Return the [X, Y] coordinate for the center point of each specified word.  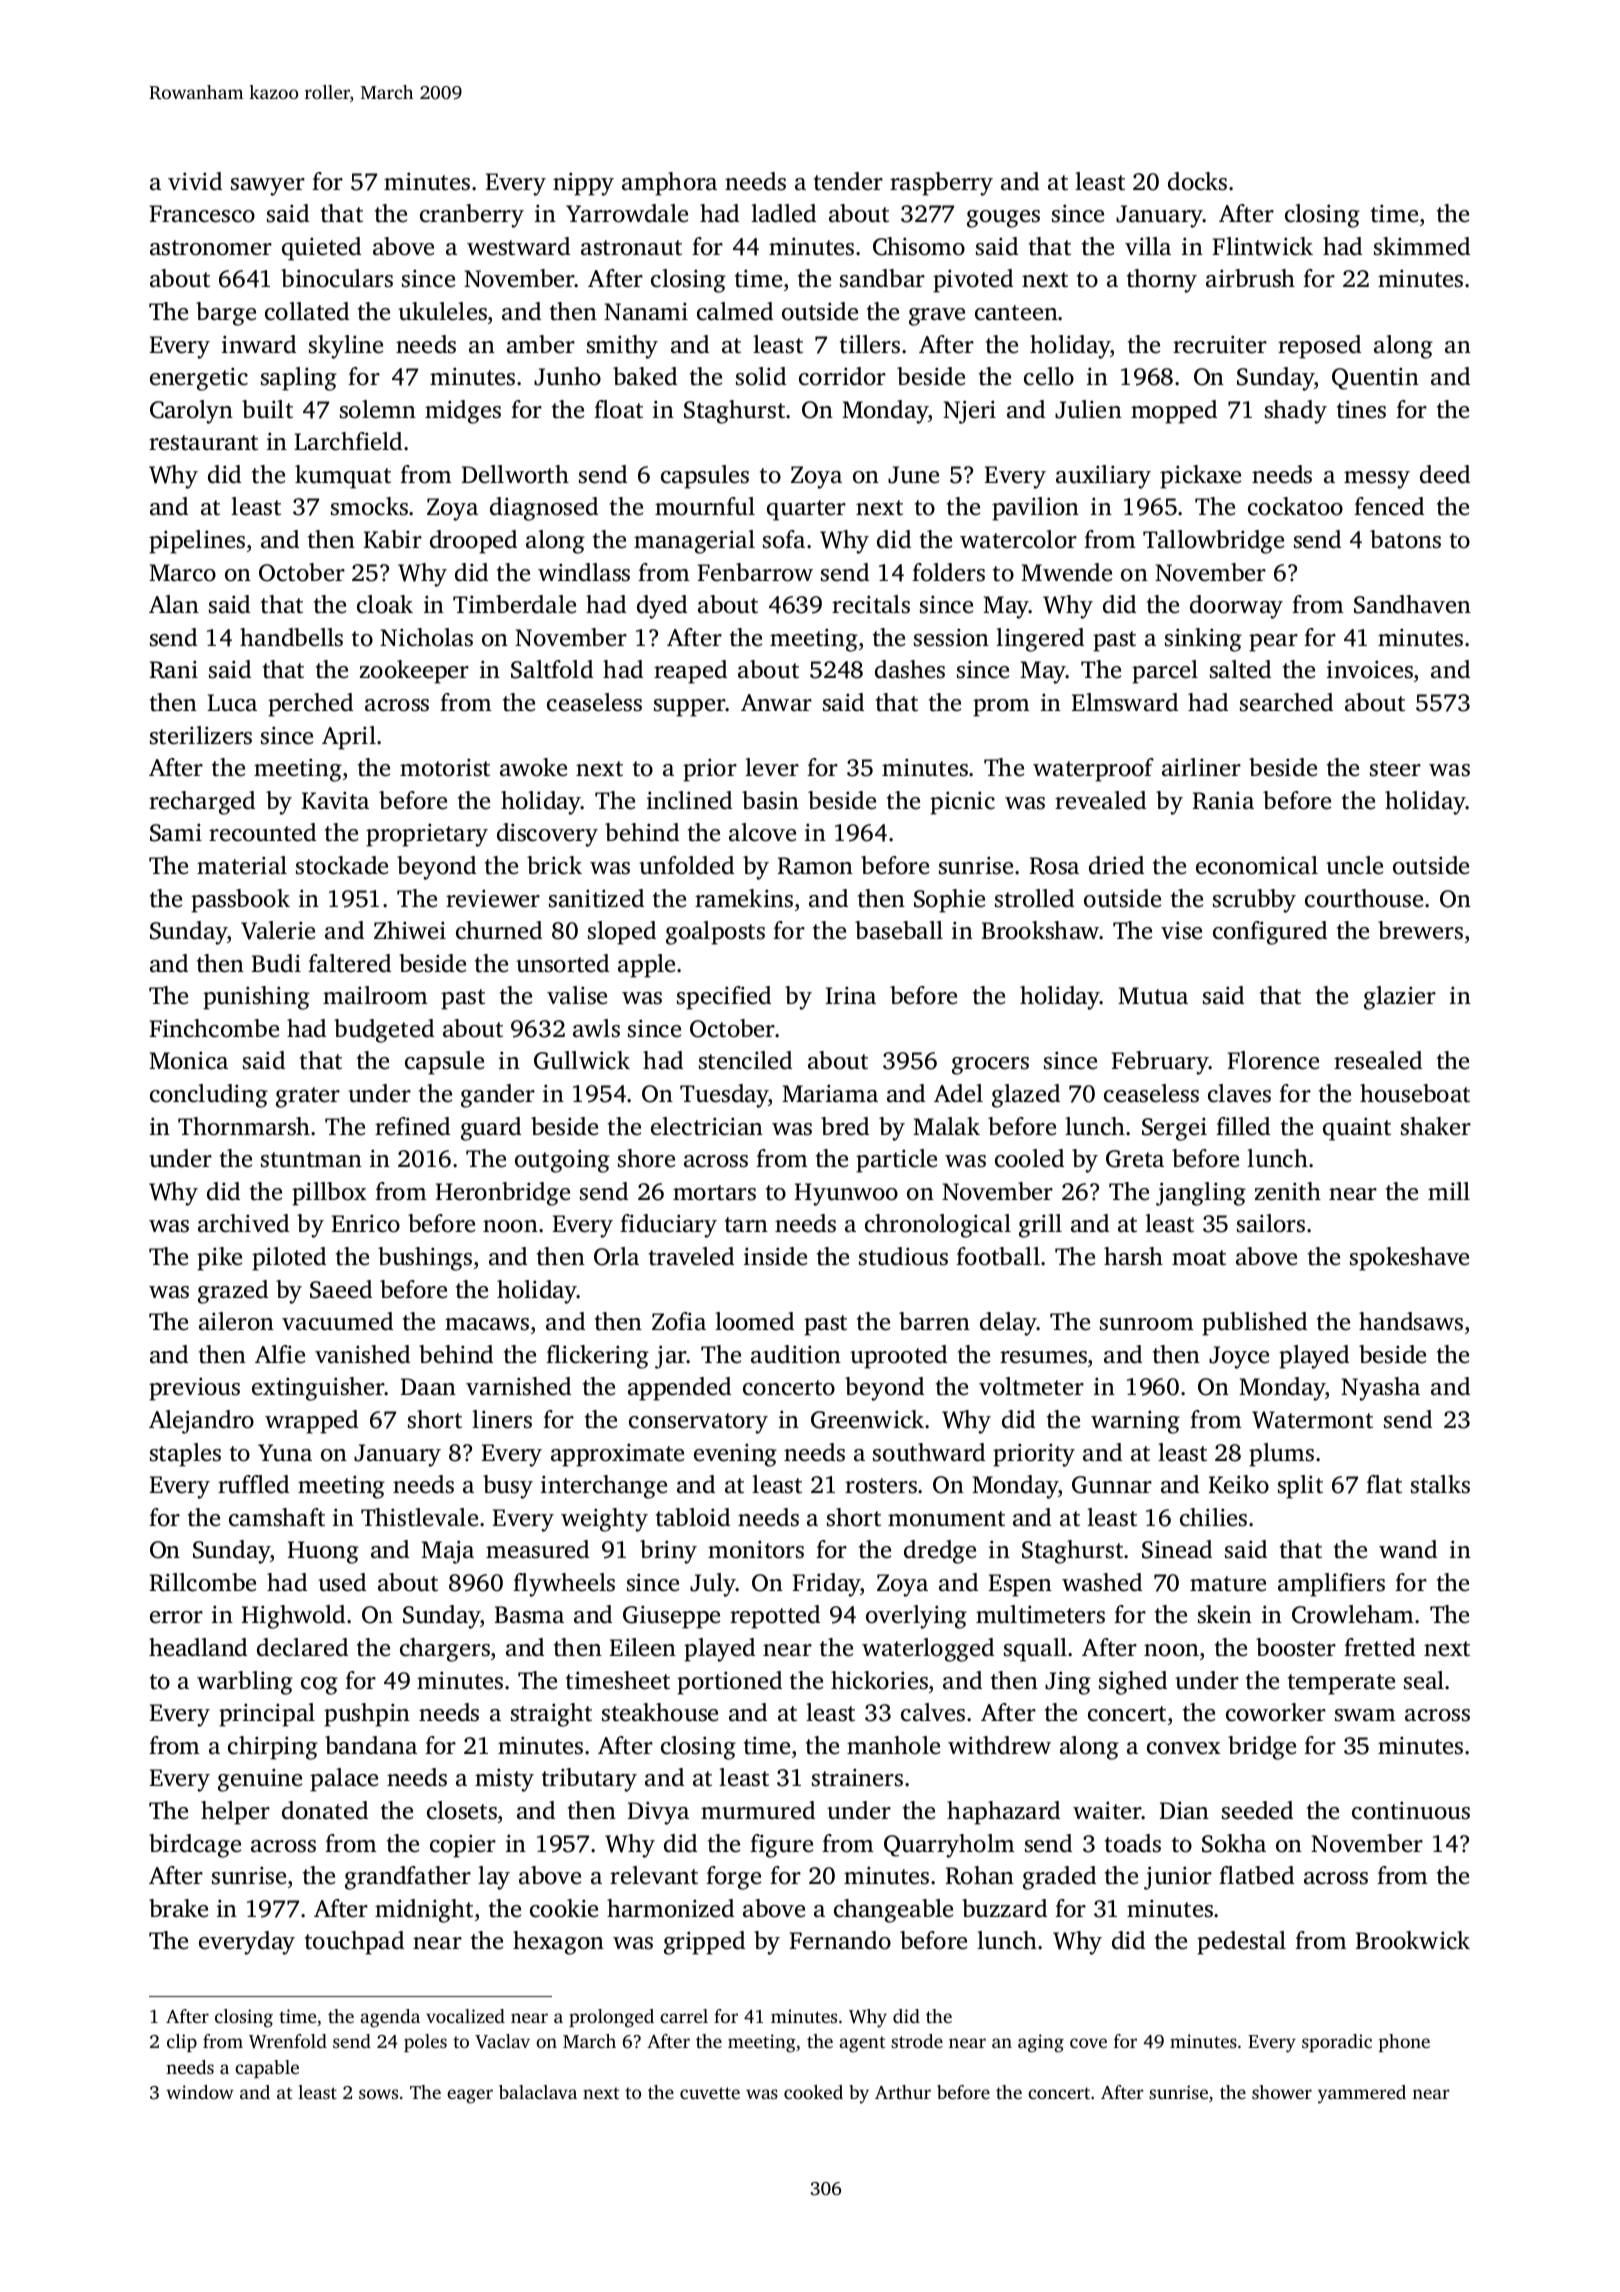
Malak [946, 1126]
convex [1183, 1748]
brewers [1420, 930]
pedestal [1241, 1943]
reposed [1319, 347]
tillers [870, 344]
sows [378, 2094]
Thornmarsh [244, 1126]
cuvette [710, 2093]
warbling [245, 1683]
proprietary [427, 835]
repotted [775, 1617]
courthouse [1364, 898]
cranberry [472, 216]
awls [596, 1028]
